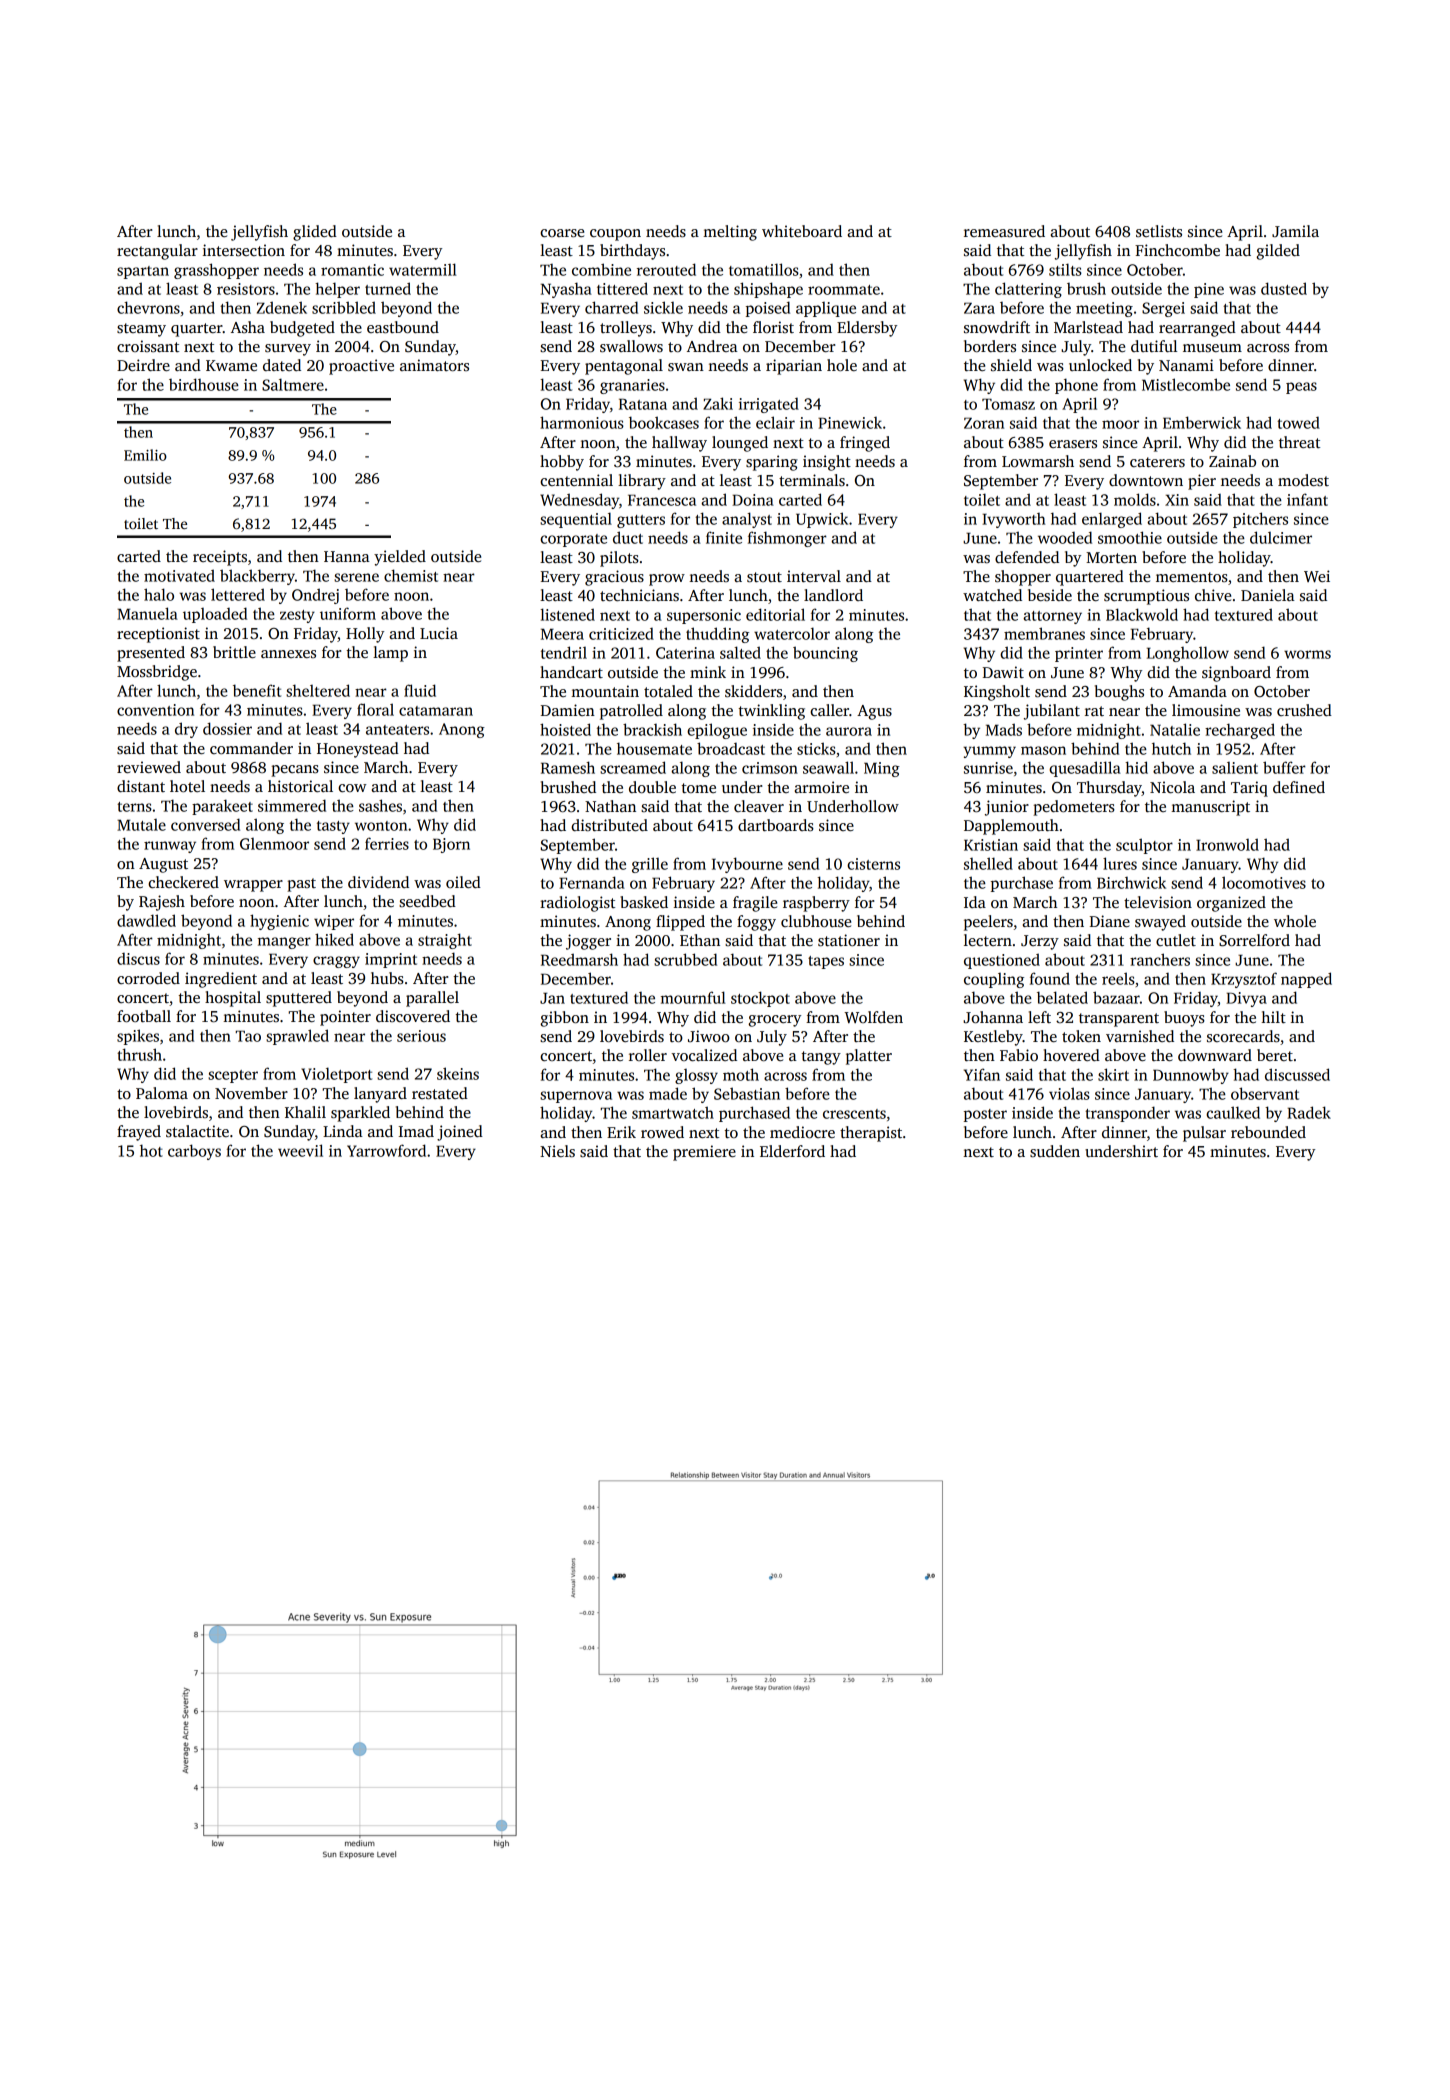 This screenshot has height=2100, width=1450. I want to click on setlists, so click(1159, 231).
